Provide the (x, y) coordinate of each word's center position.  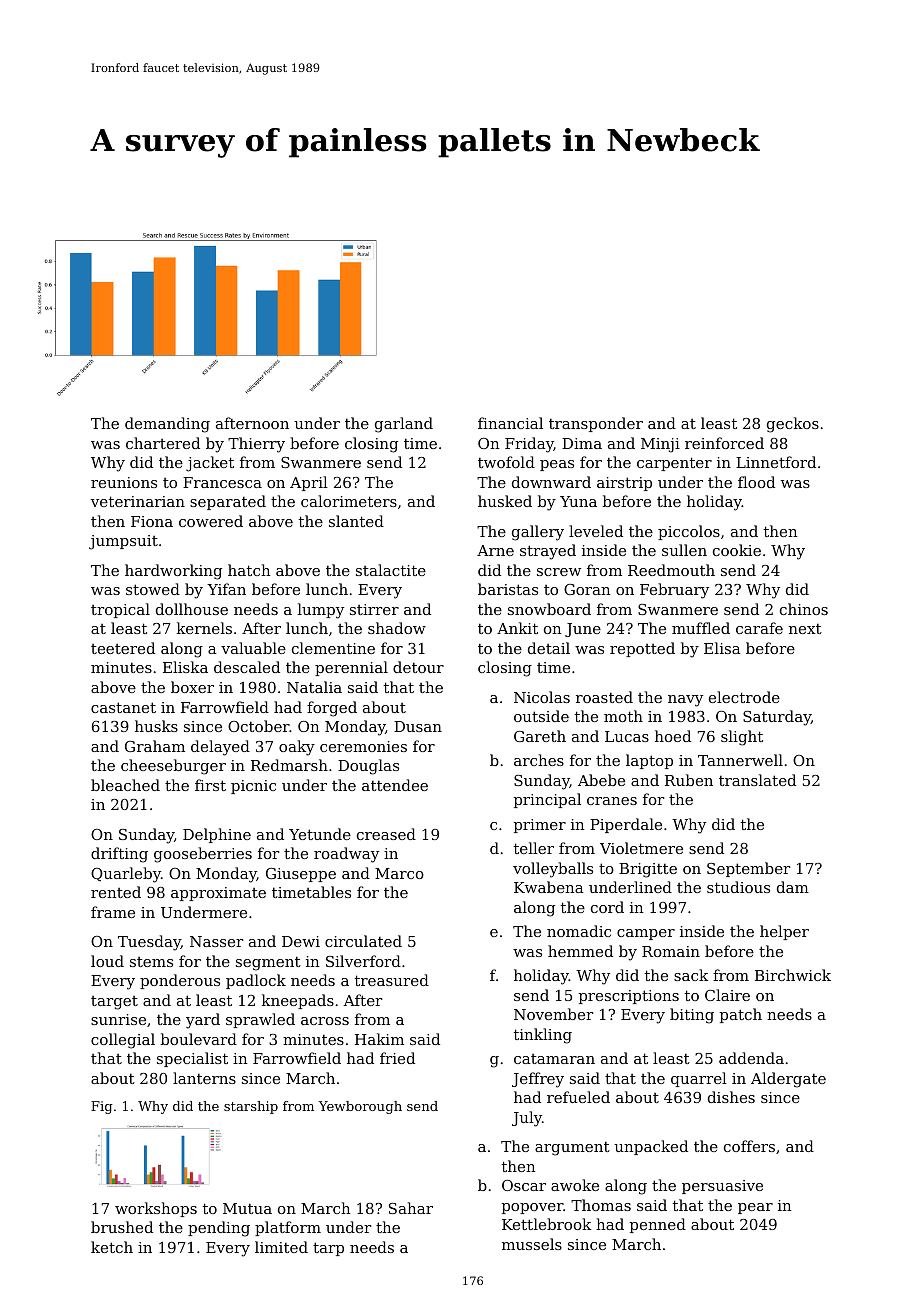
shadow (397, 628)
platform (288, 1228)
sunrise (118, 1019)
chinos (804, 609)
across (325, 1021)
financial (510, 423)
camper (646, 934)
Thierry (256, 445)
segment (268, 963)
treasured (392, 980)
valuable (253, 648)
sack (691, 975)
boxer (192, 687)
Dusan (418, 726)
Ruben (689, 780)
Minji (660, 445)
